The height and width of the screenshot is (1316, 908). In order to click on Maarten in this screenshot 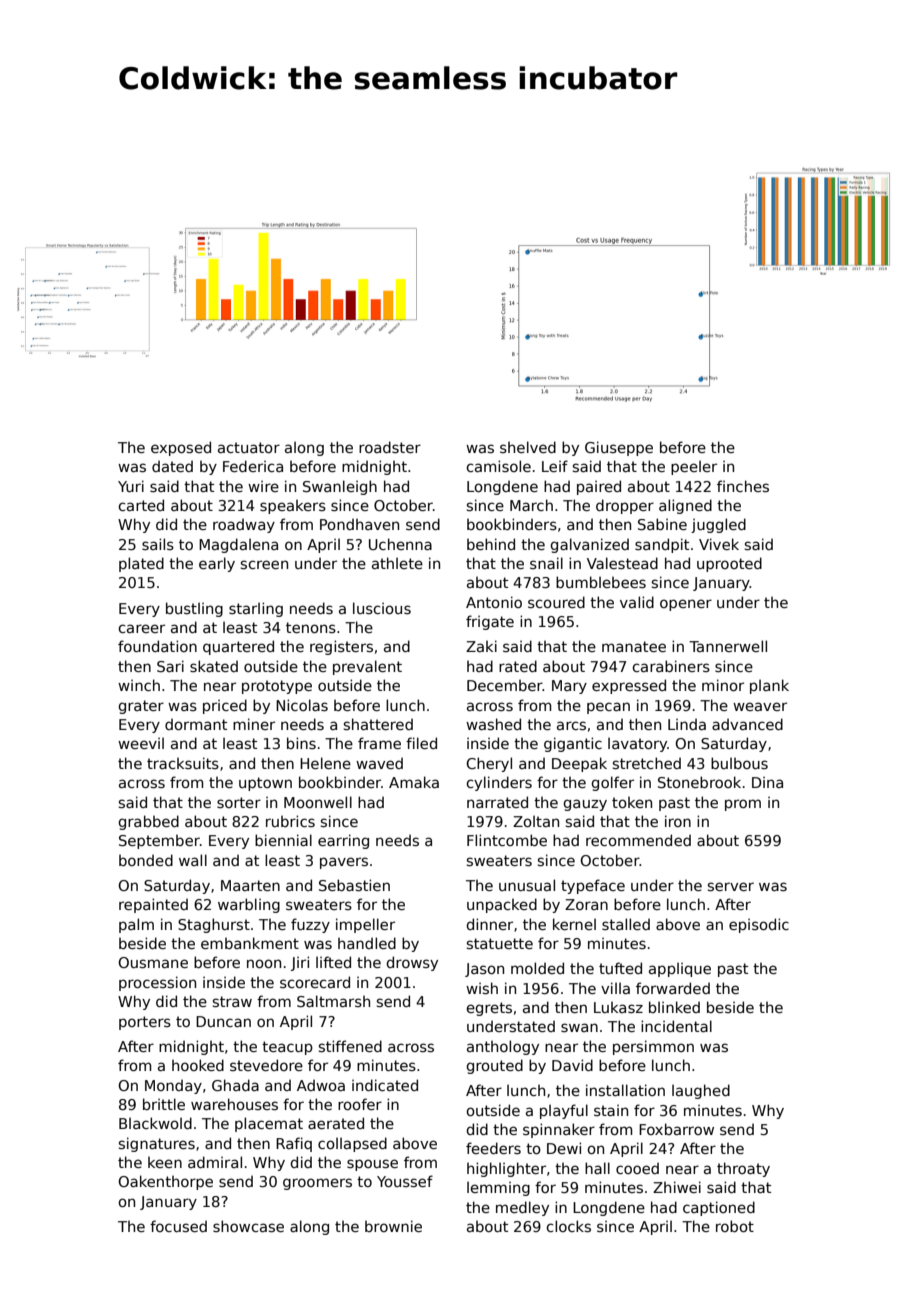, I will do `click(250, 885)`.
